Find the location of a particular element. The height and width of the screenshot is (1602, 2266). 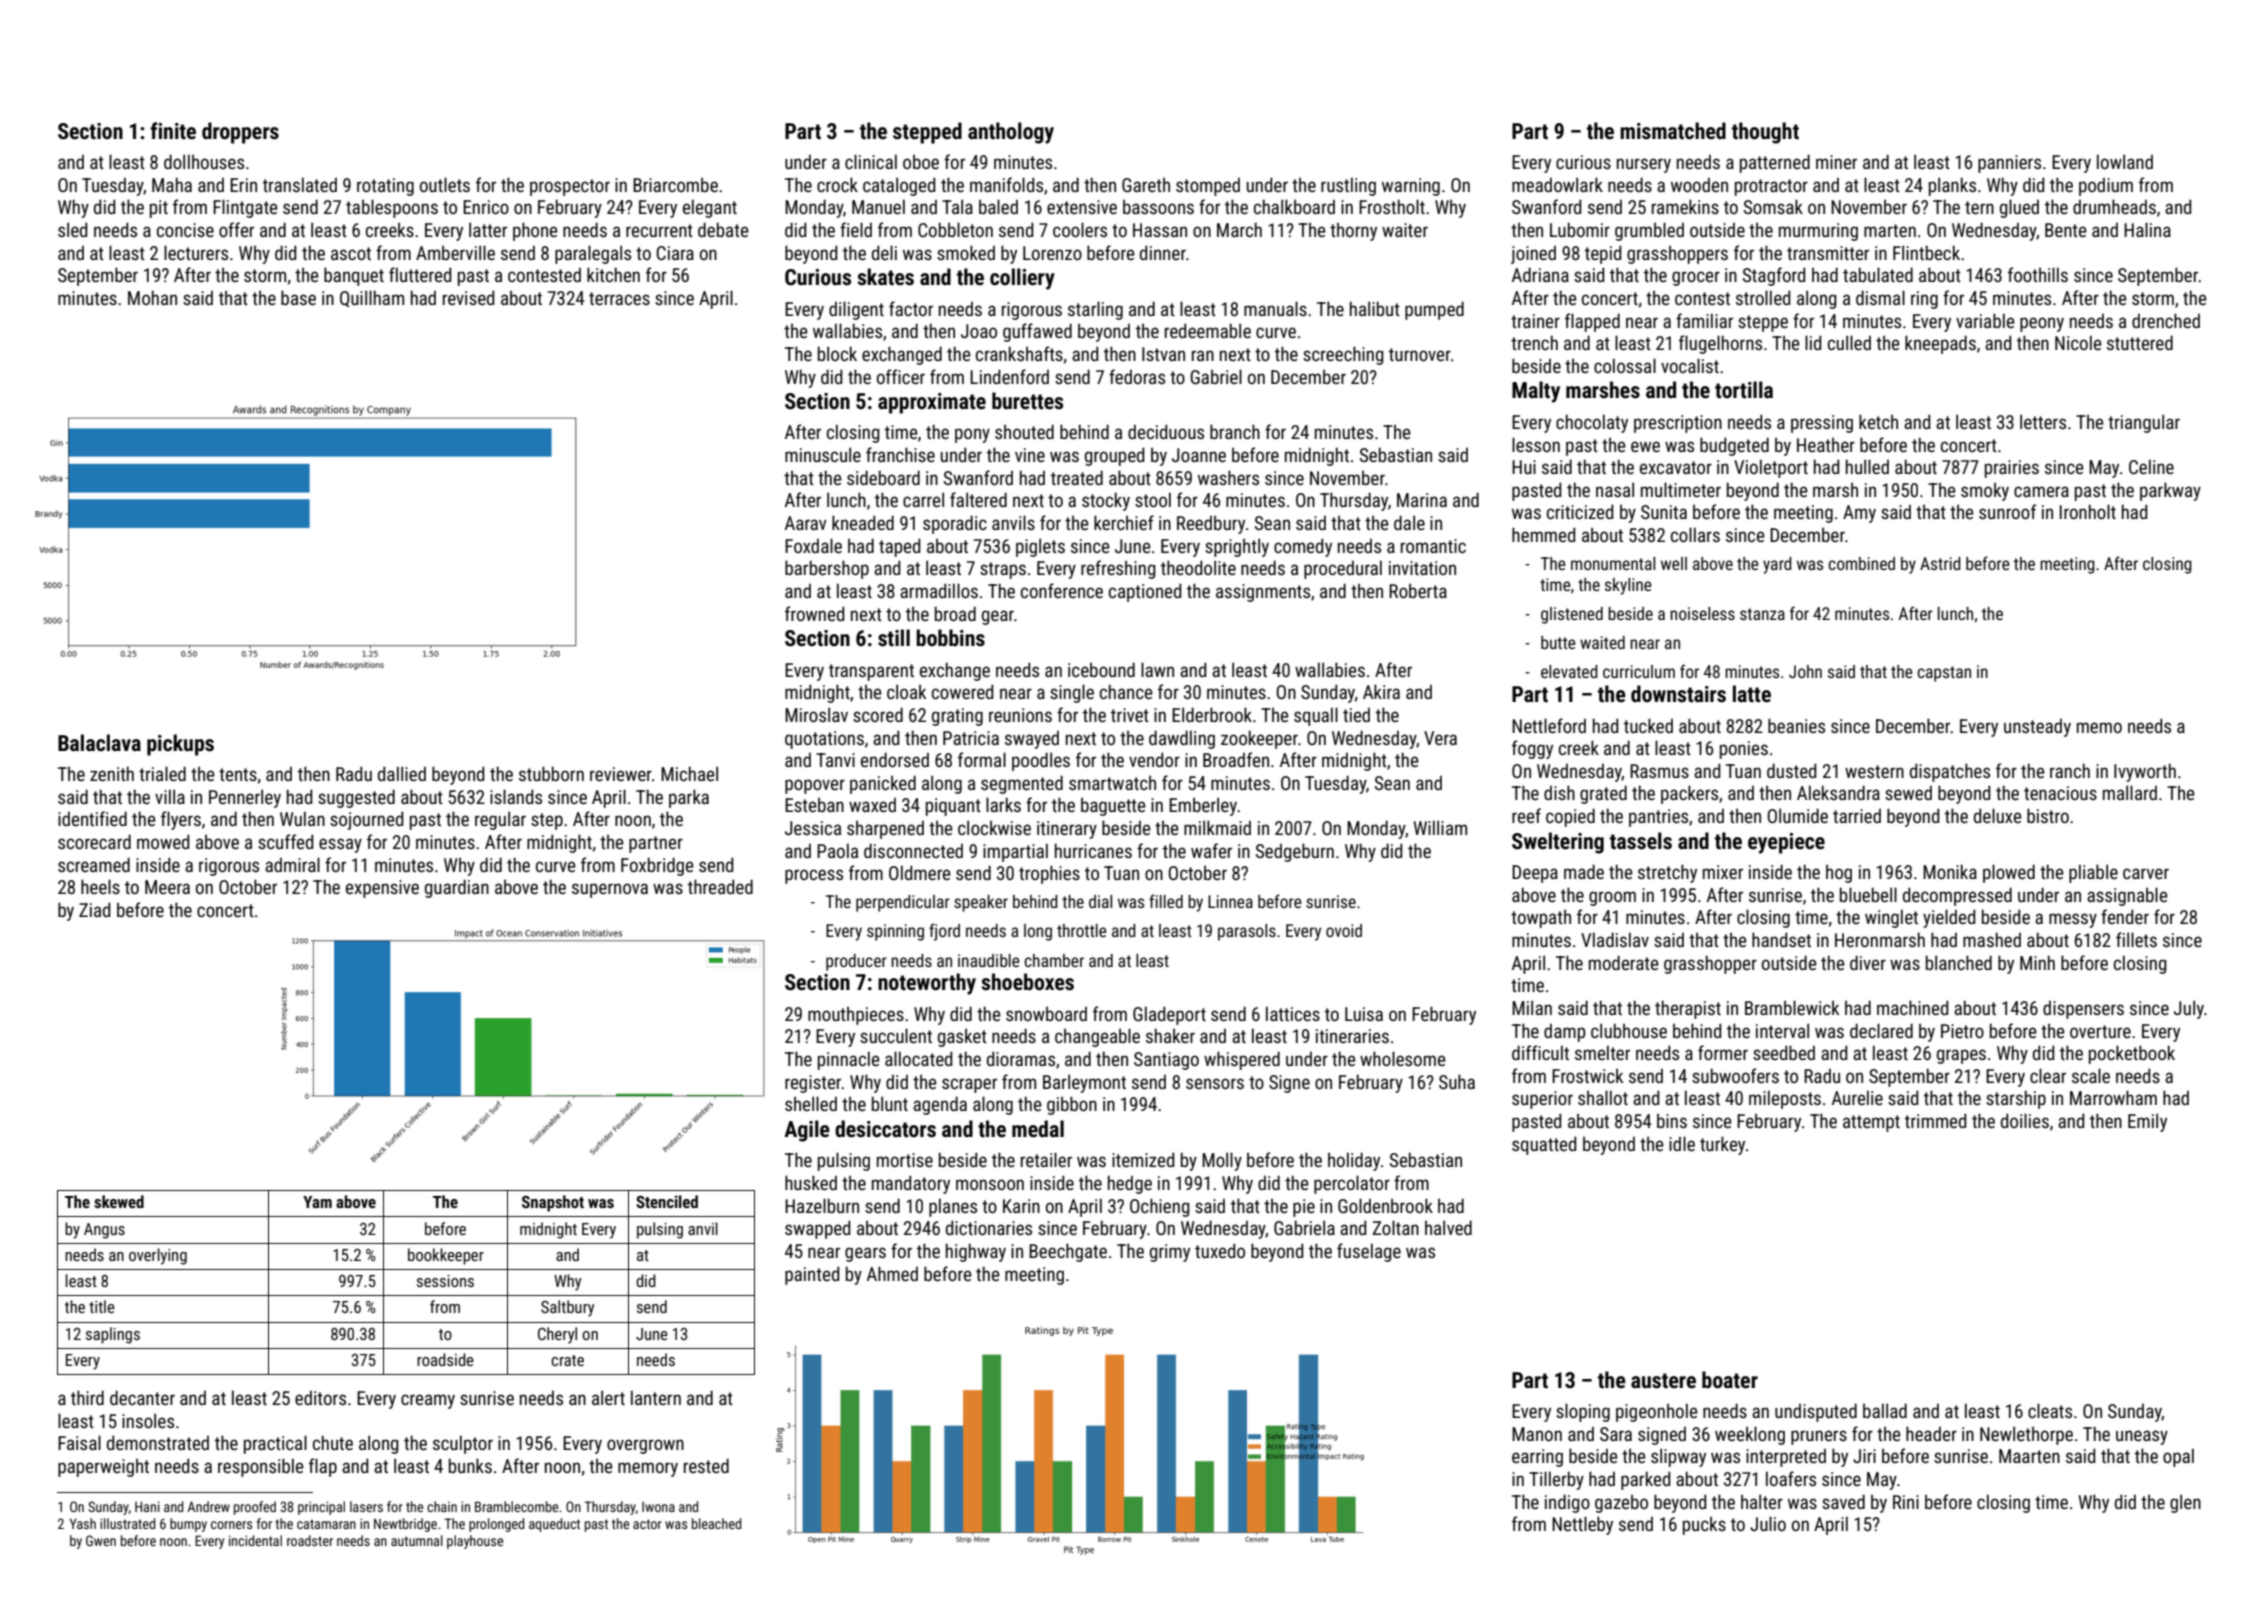

Gwen is located at coordinates (101, 1540).
